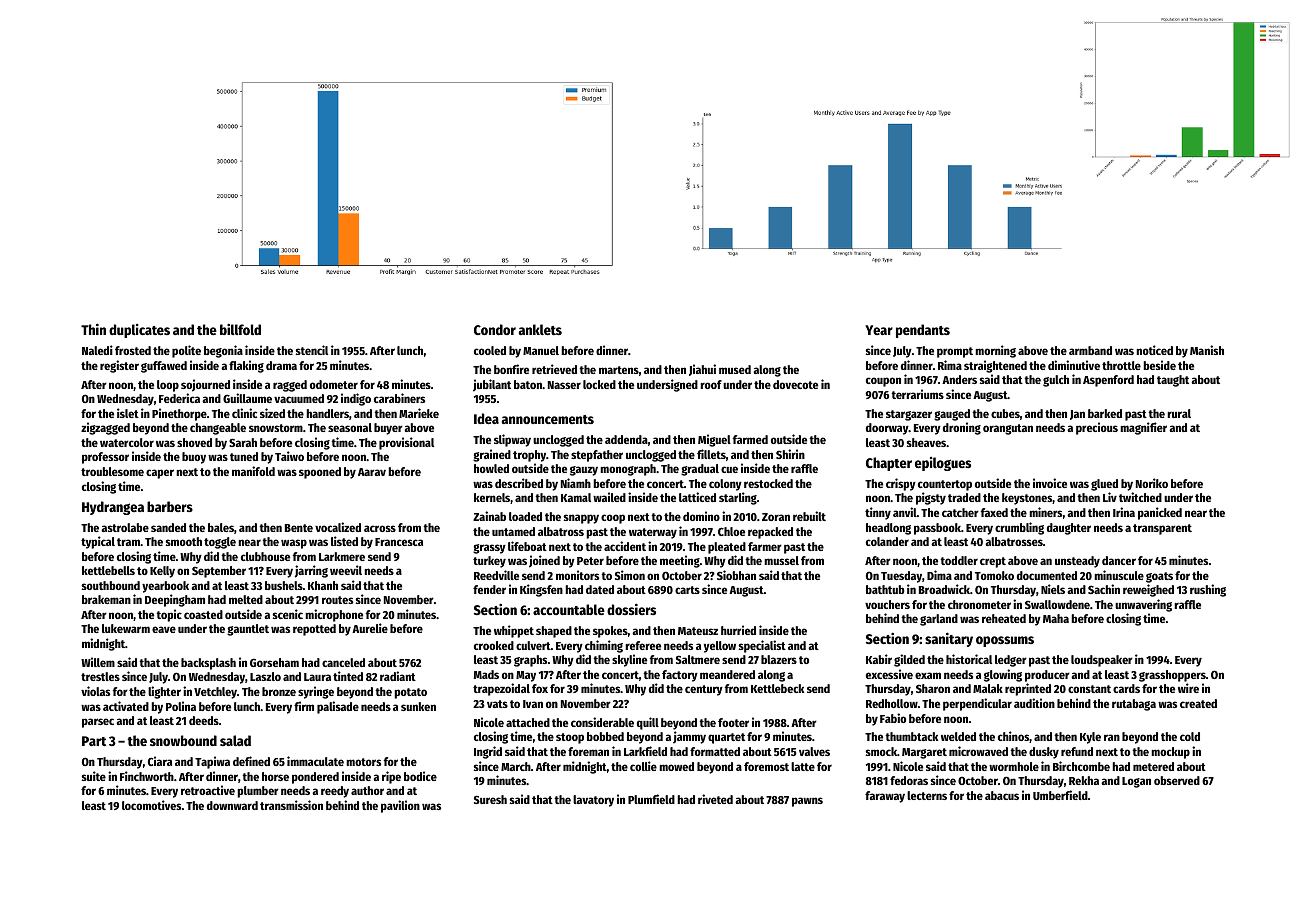  I want to click on rushing, so click(1208, 590).
